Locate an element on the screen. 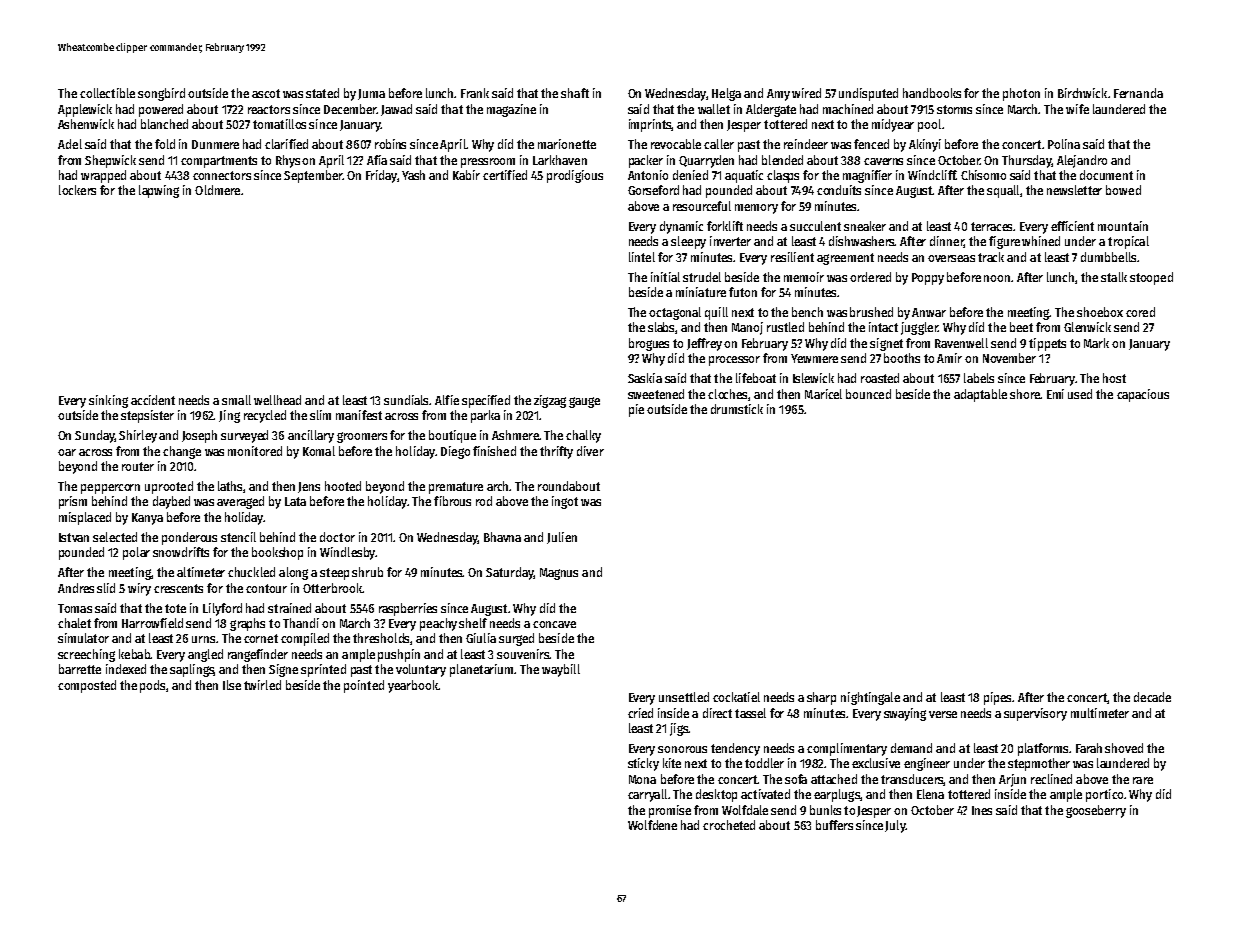  nightingale is located at coordinates (870, 698).
